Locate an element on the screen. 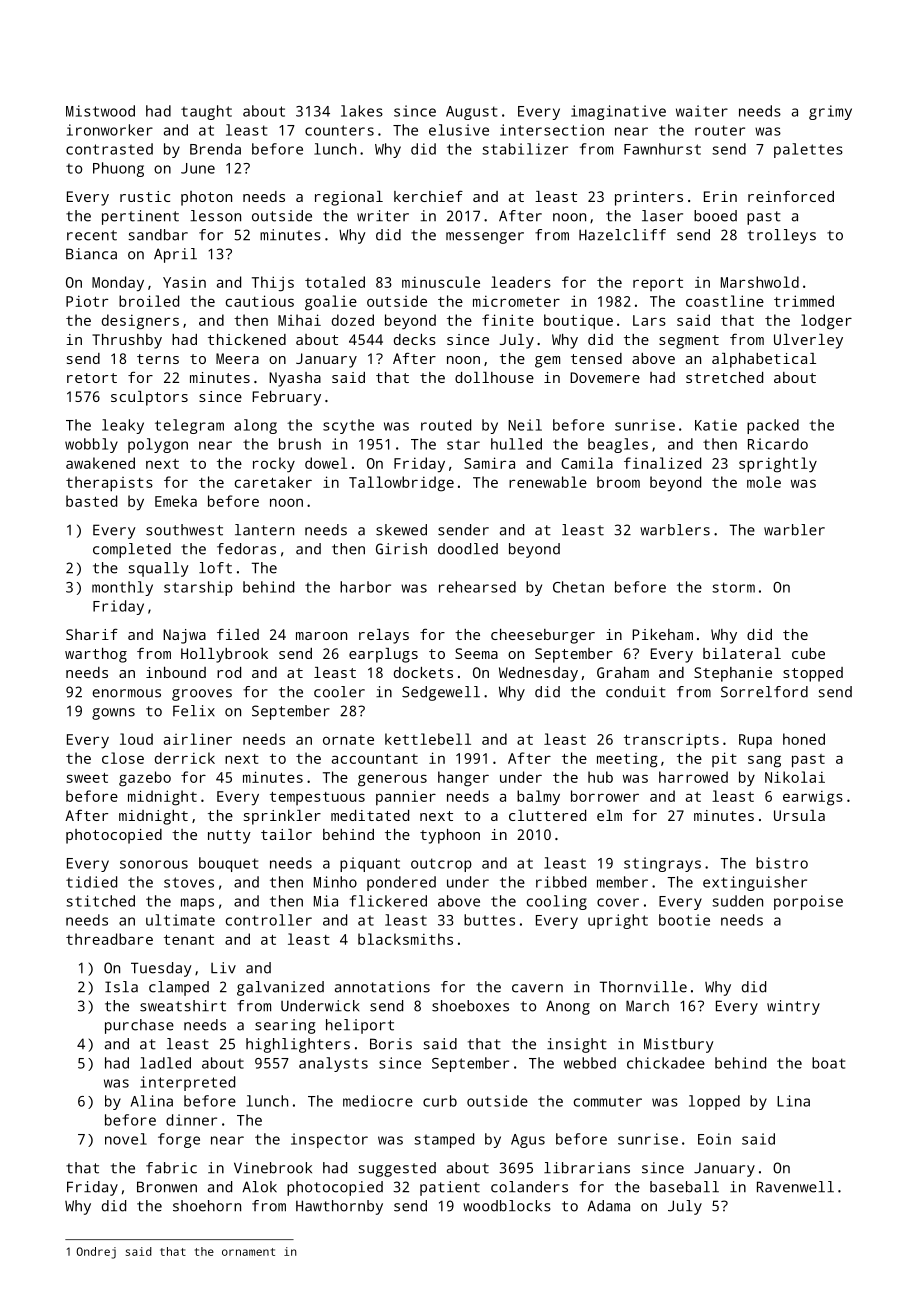 The width and height of the screenshot is (924, 1308). chickadee is located at coordinates (666, 1063).
